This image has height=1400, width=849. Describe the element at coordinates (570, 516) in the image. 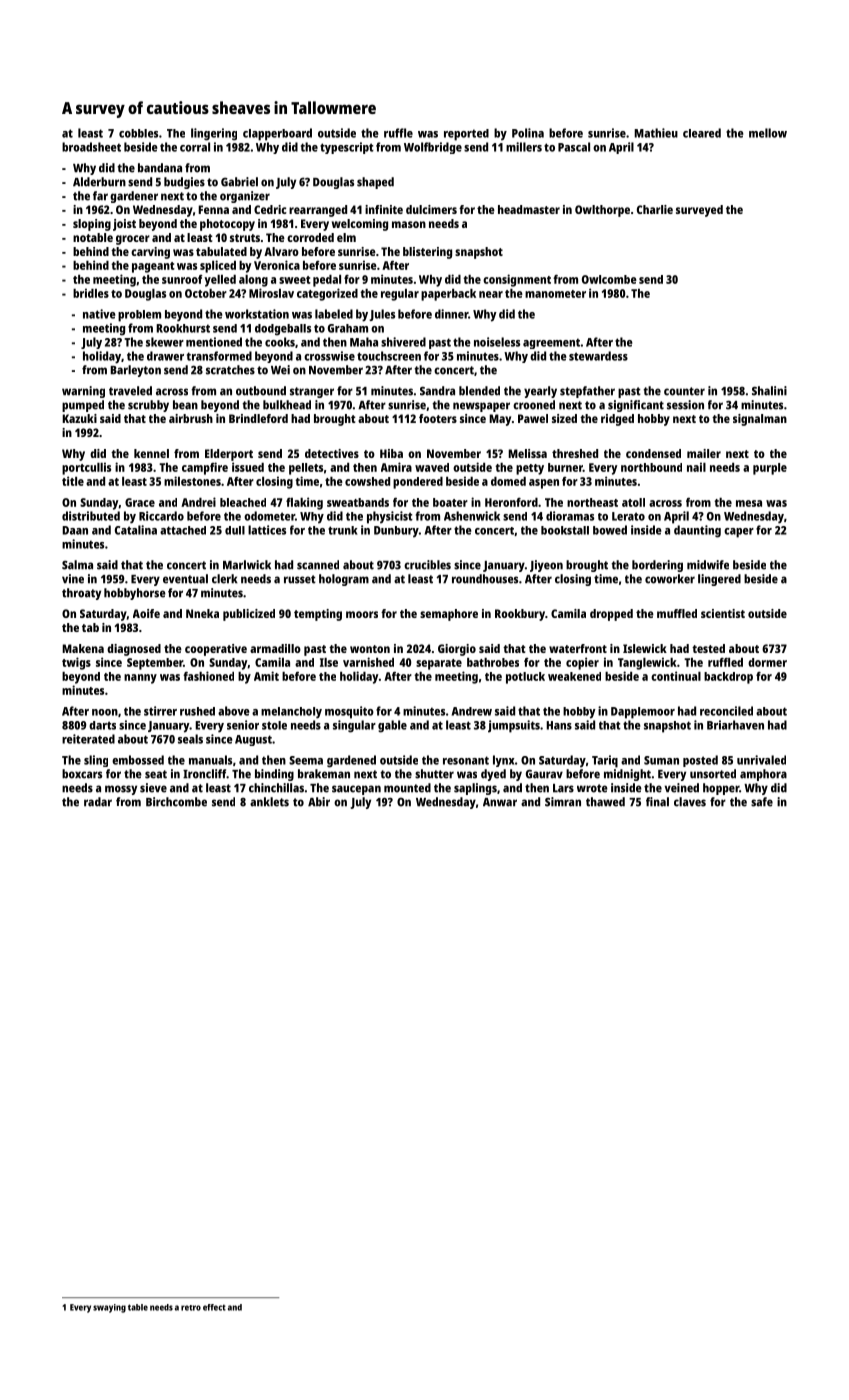

I see `dioramas` at that location.
